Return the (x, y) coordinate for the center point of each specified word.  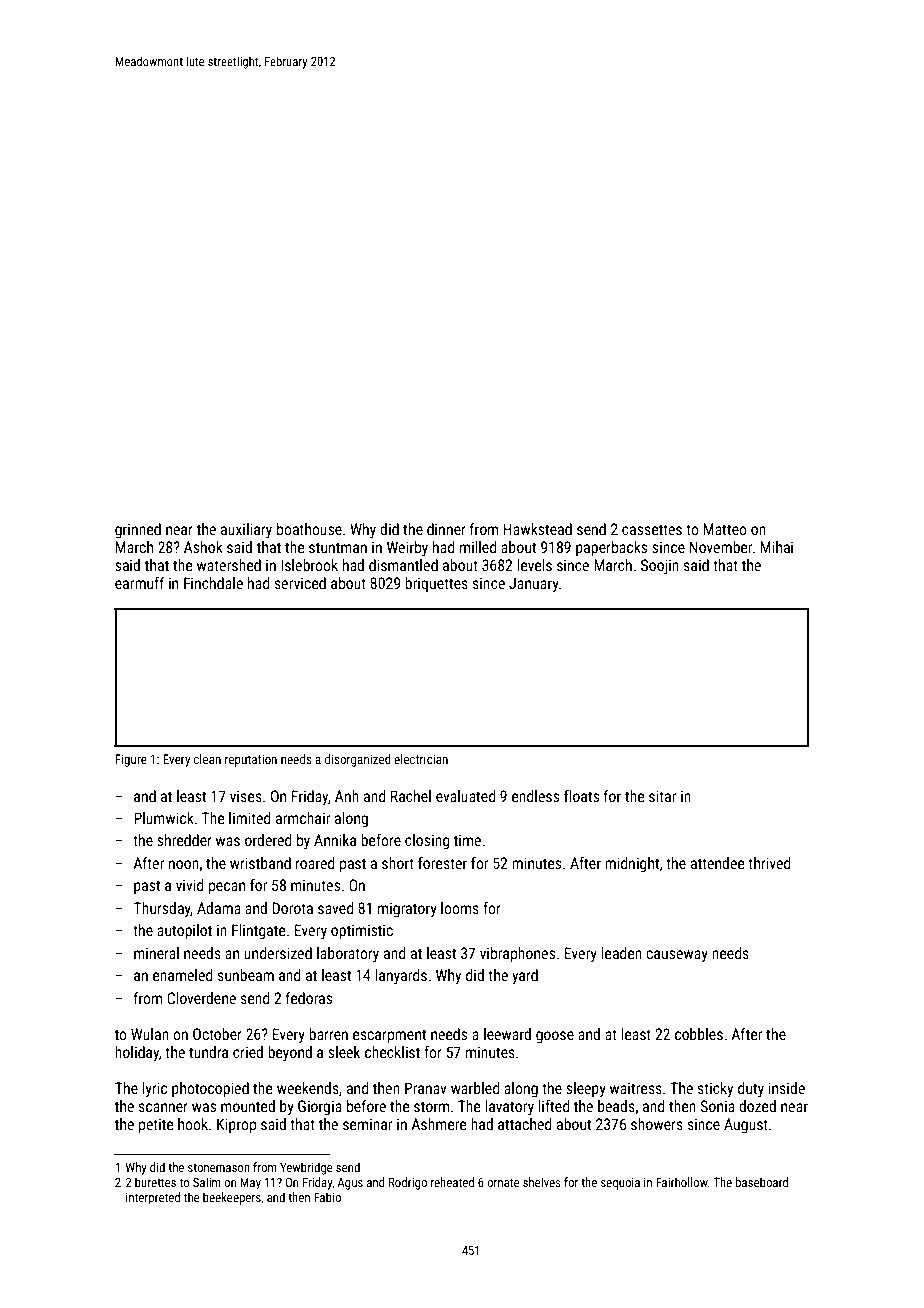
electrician (421, 759)
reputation (251, 760)
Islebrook (309, 565)
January (534, 584)
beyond (290, 1053)
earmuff (140, 583)
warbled (475, 1088)
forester (442, 863)
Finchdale (213, 583)
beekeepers (232, 1198)
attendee (718, 863)
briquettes (436, 584)
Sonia (717, 1106)
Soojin (660, 566)
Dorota (293, 908)
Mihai (777, 547)
